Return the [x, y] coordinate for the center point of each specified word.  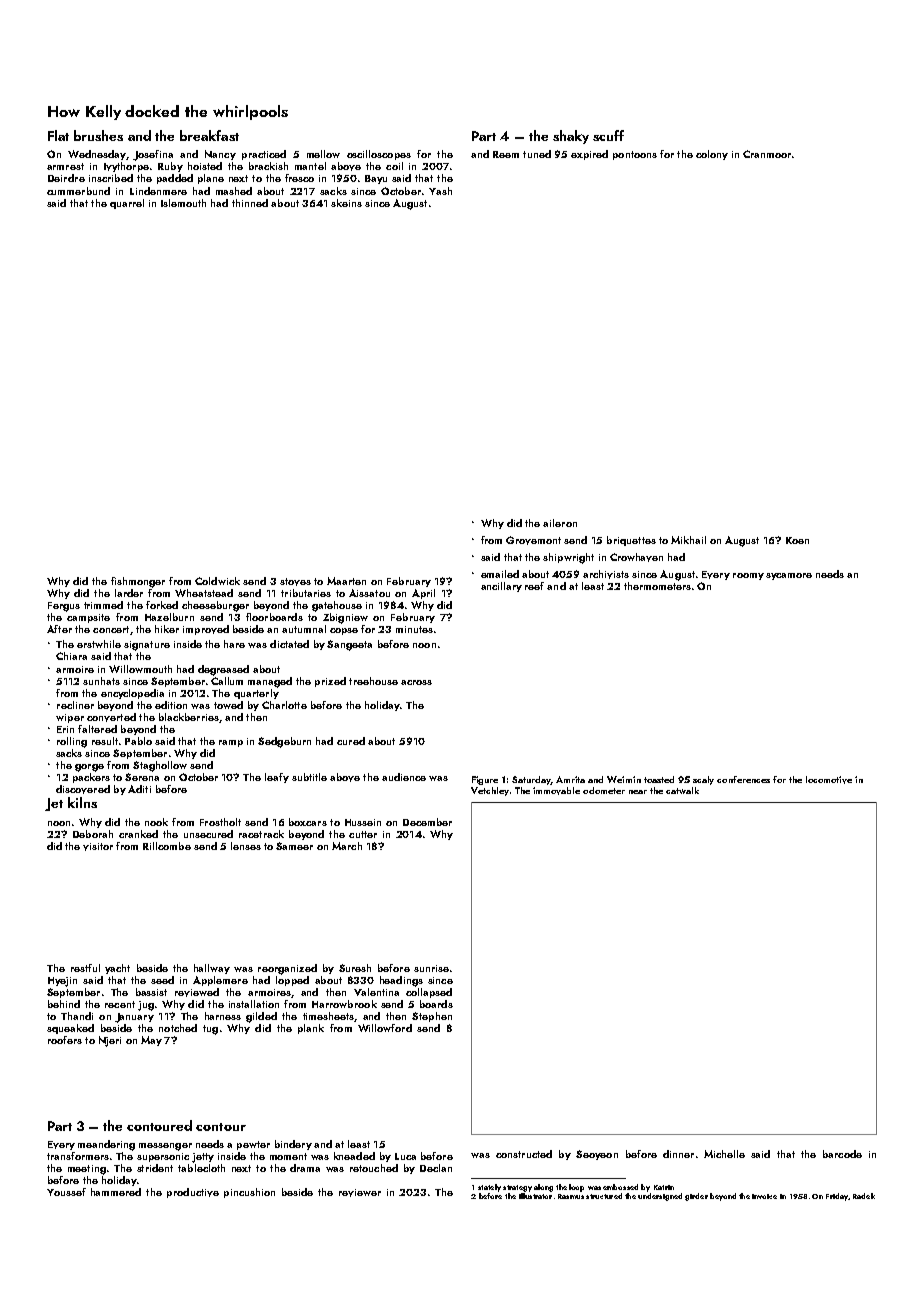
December [427, 822]
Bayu [376, 179]
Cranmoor [767, 154]
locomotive [829, 780]
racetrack [261, 834]
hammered [116, 1192]
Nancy [220, 155]
